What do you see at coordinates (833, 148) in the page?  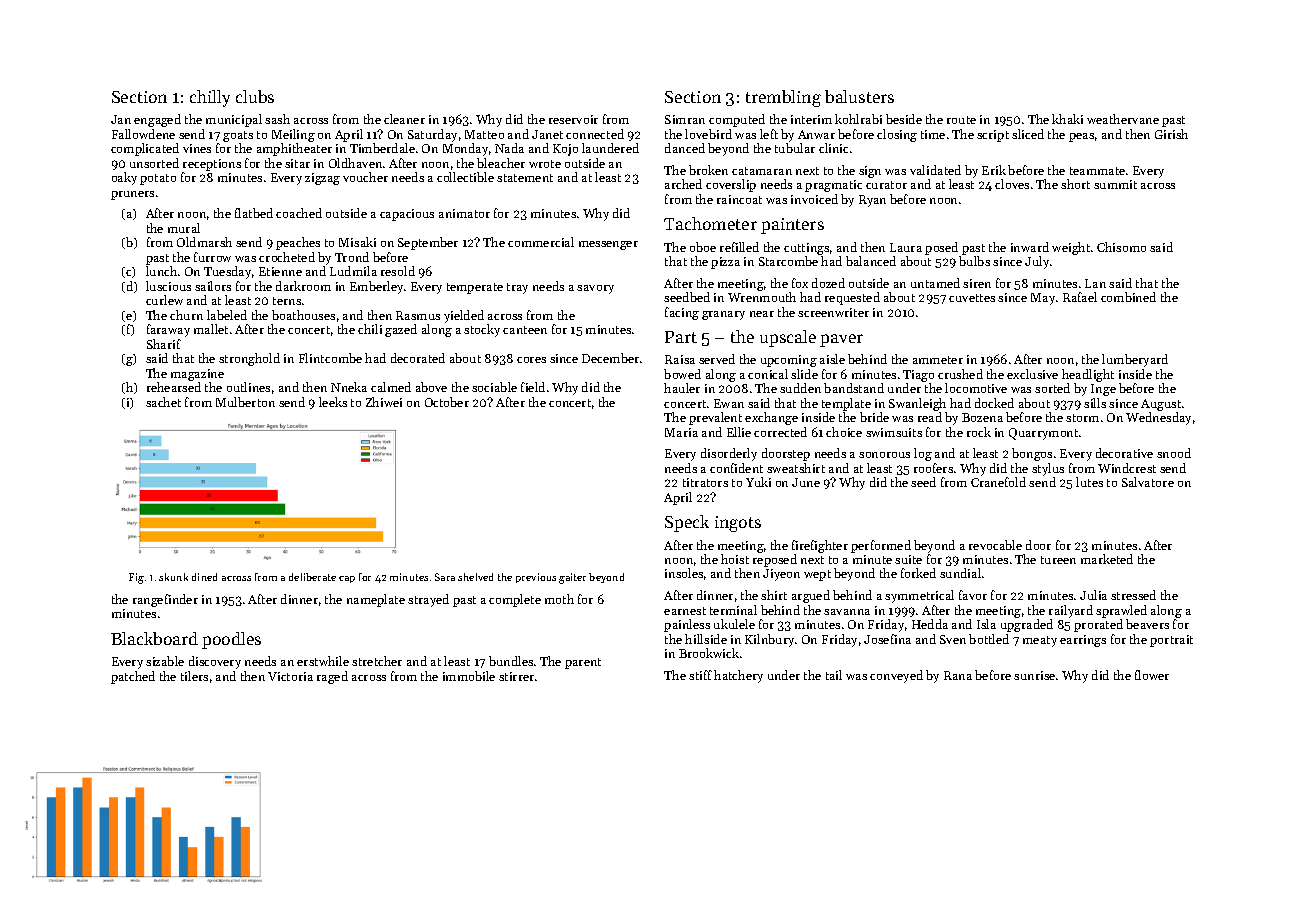 I see `clinic` at bounding box center [833, 148].
